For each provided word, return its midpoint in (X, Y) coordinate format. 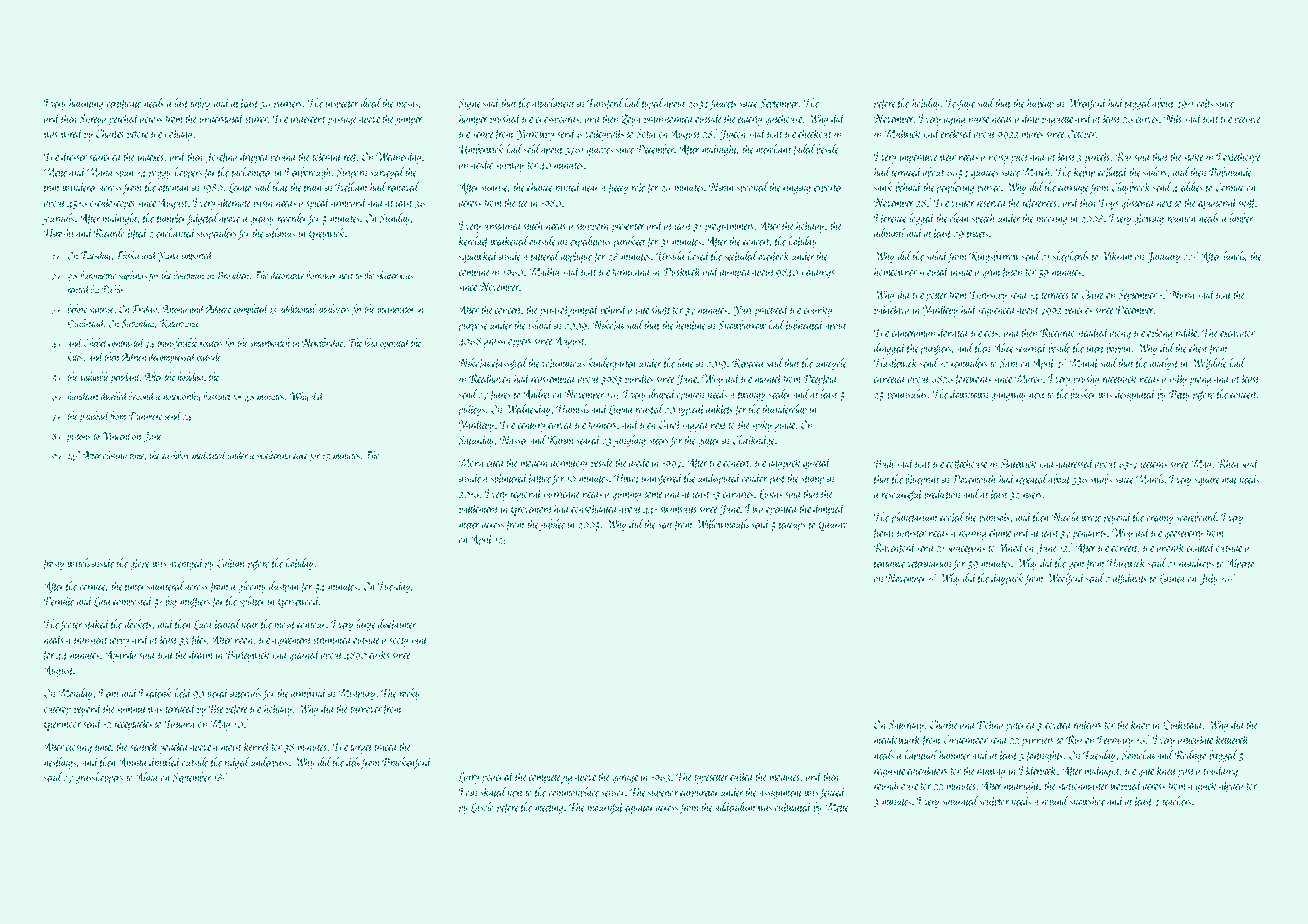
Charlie (944, 724)
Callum (231, 563)
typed (652, 104)
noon (244, 641)
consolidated (594, 508)
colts (1205, 103)
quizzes (600, 151)
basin (263, 202)
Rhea (1228, 463)
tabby (200, 104)
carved (560, 424)
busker (1083, 394)
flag (370, 343)
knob (1140, 724)
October (1082, 133)
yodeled (174, 747)
